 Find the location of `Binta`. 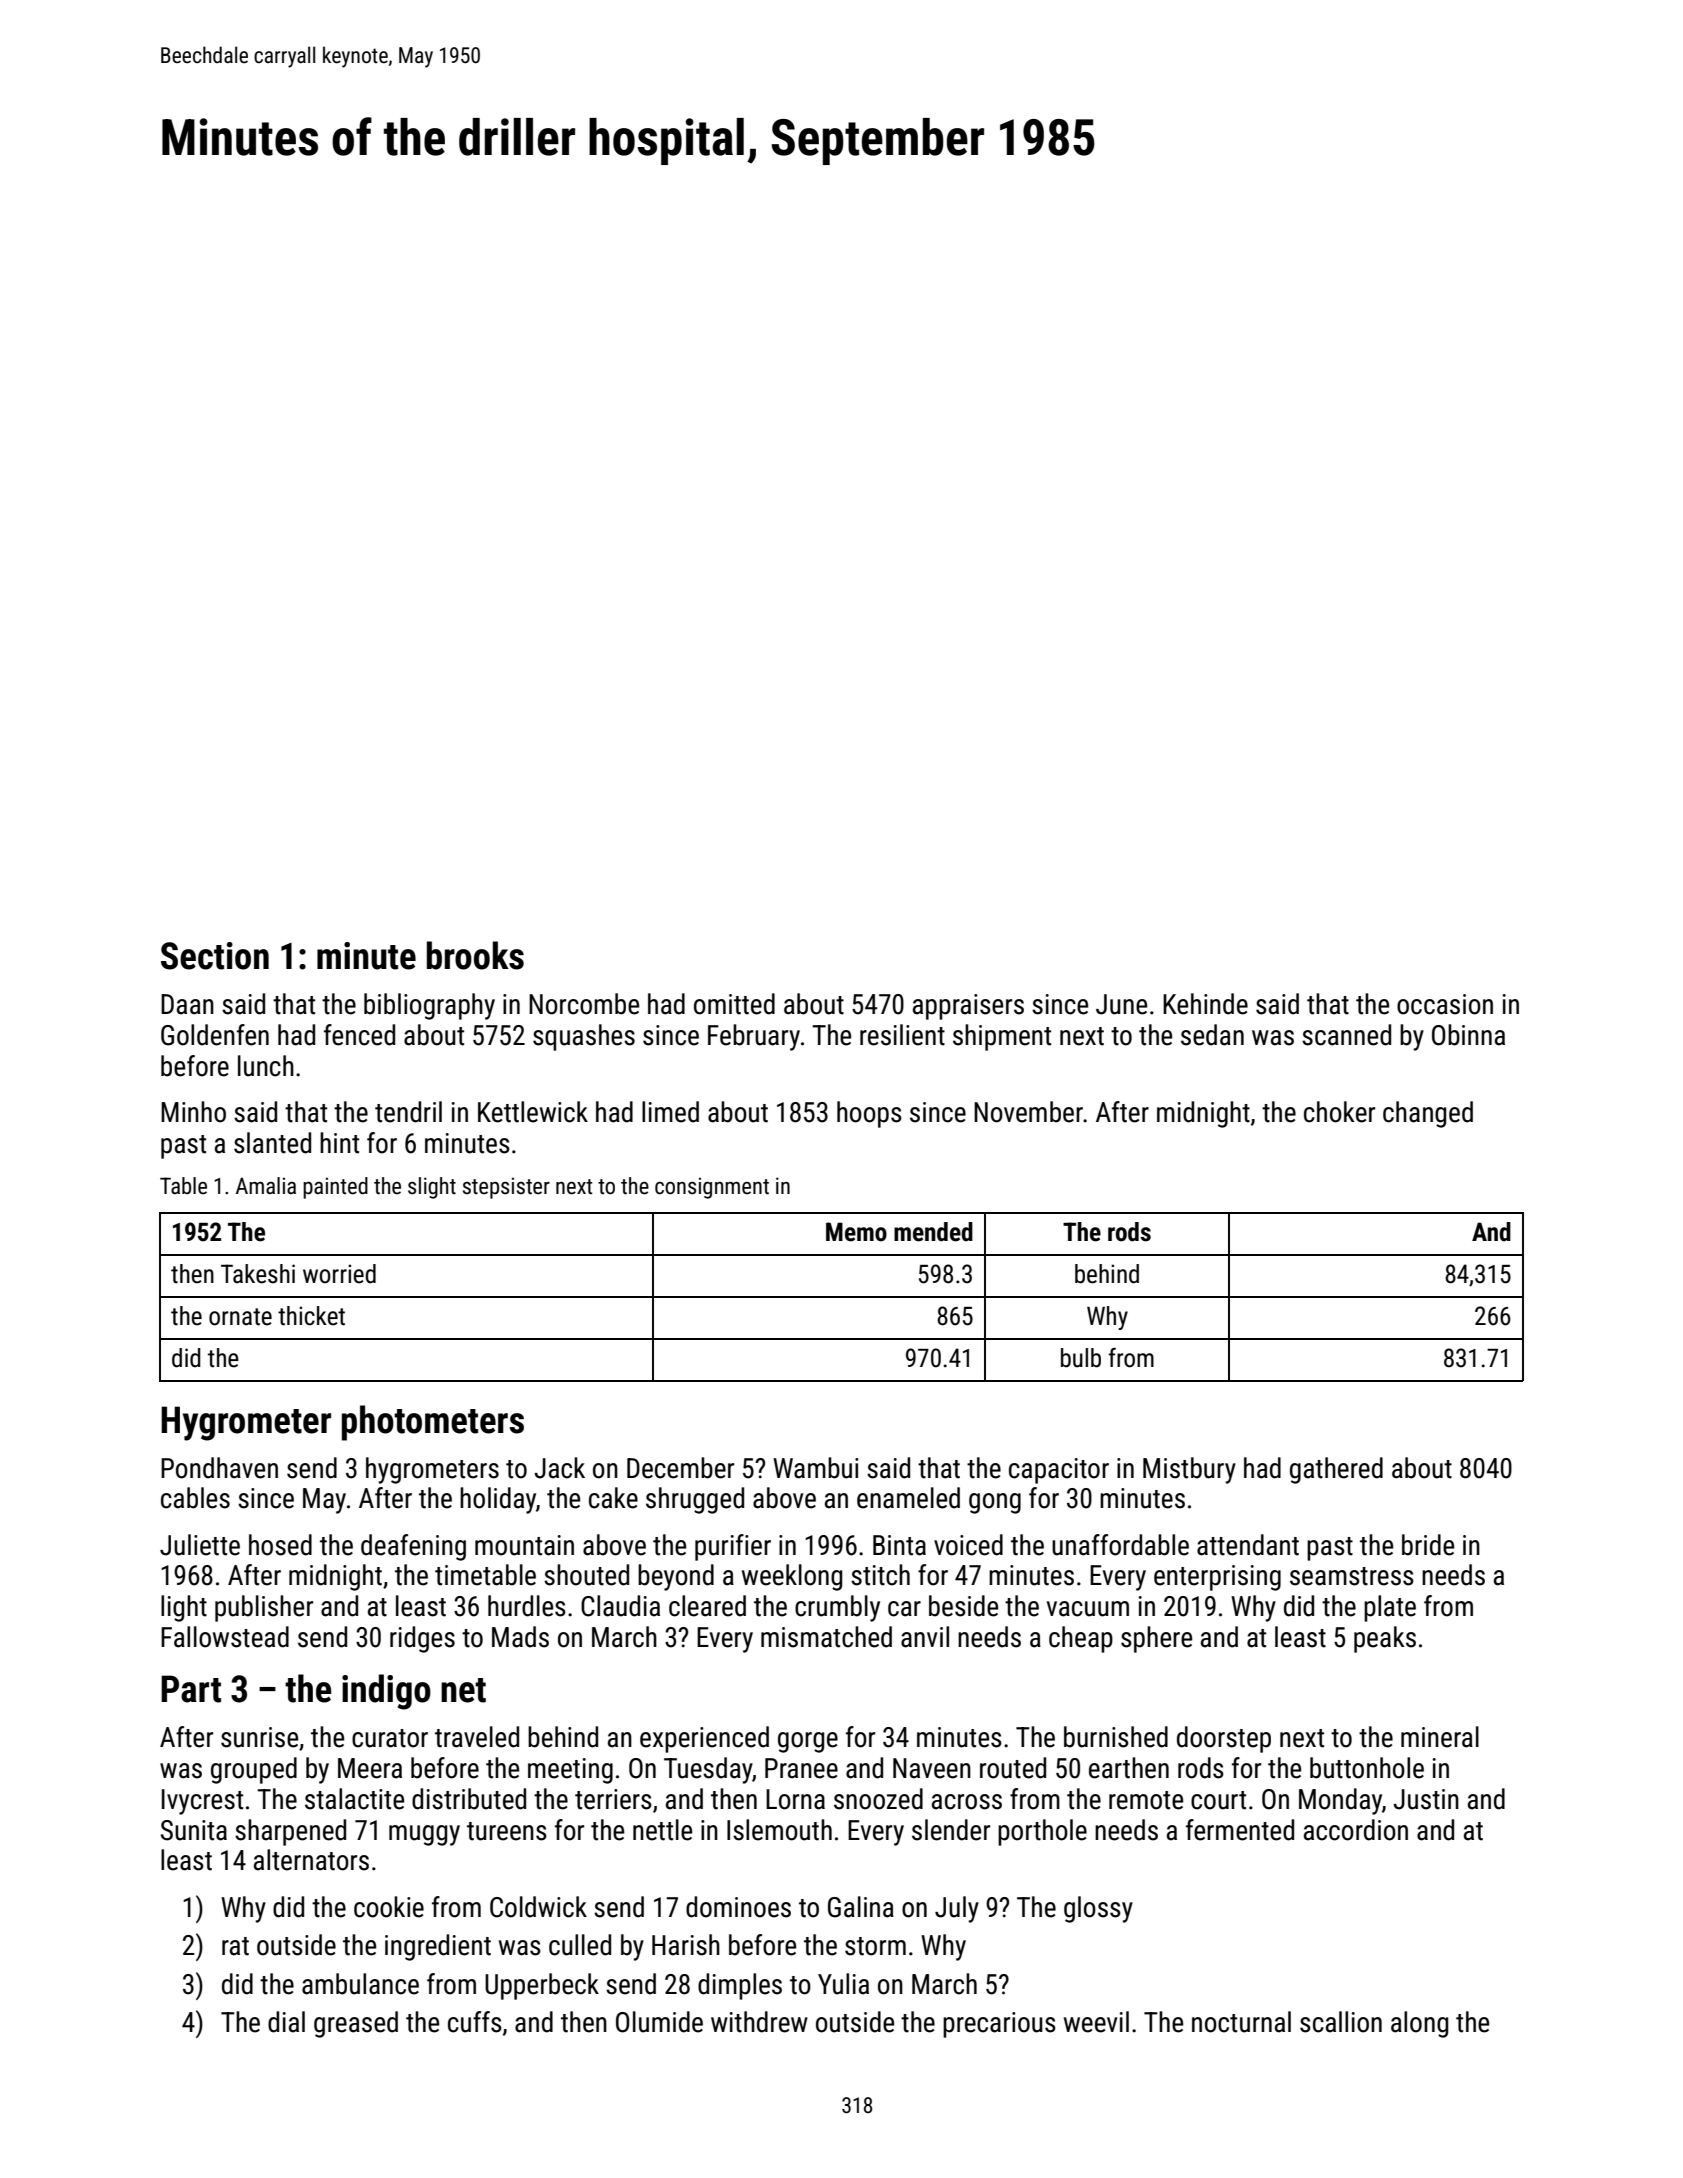

Binta is located at coordinates (899, 1545).
